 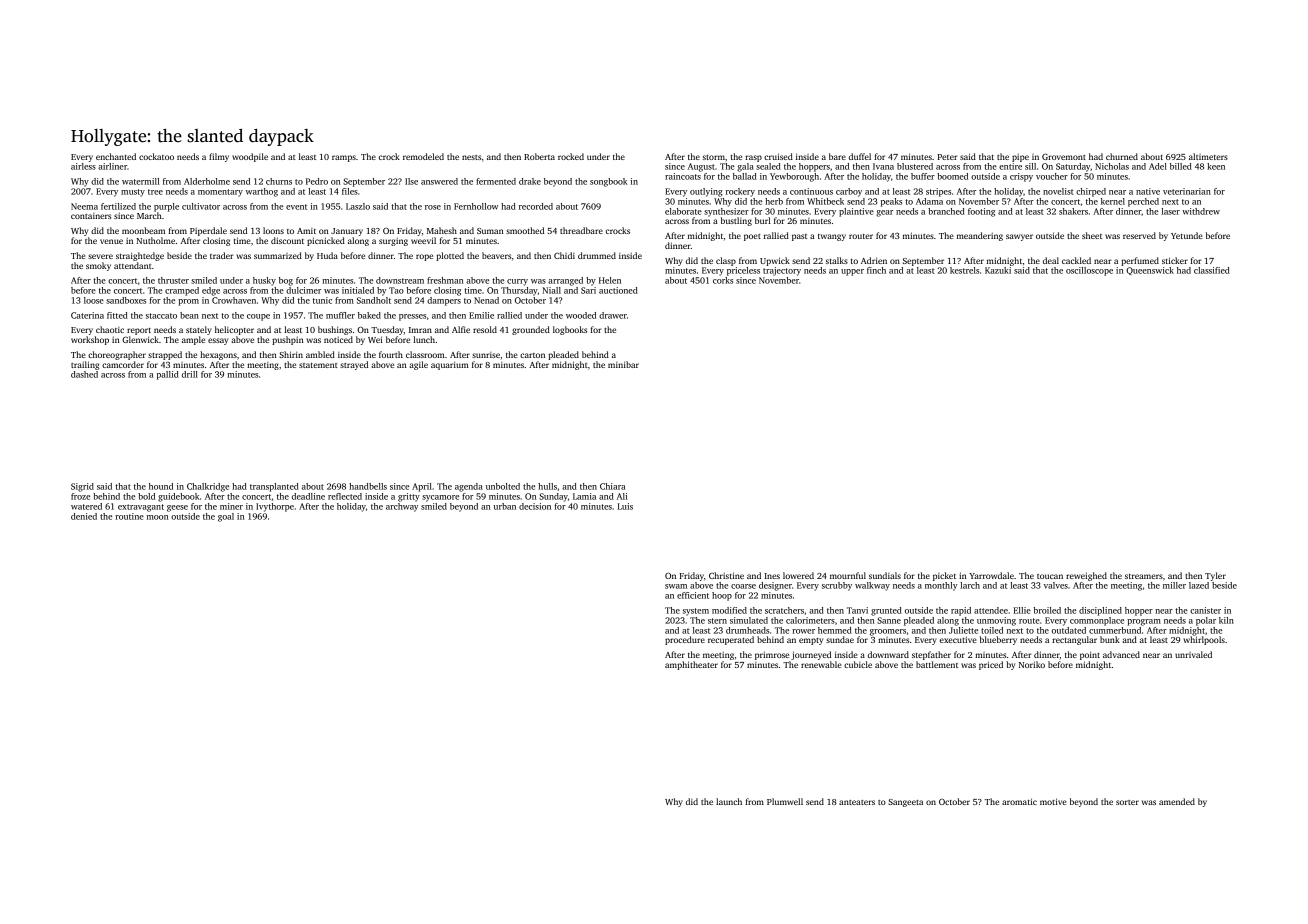 I want to click on minibar, so click(x=623, y=364).
